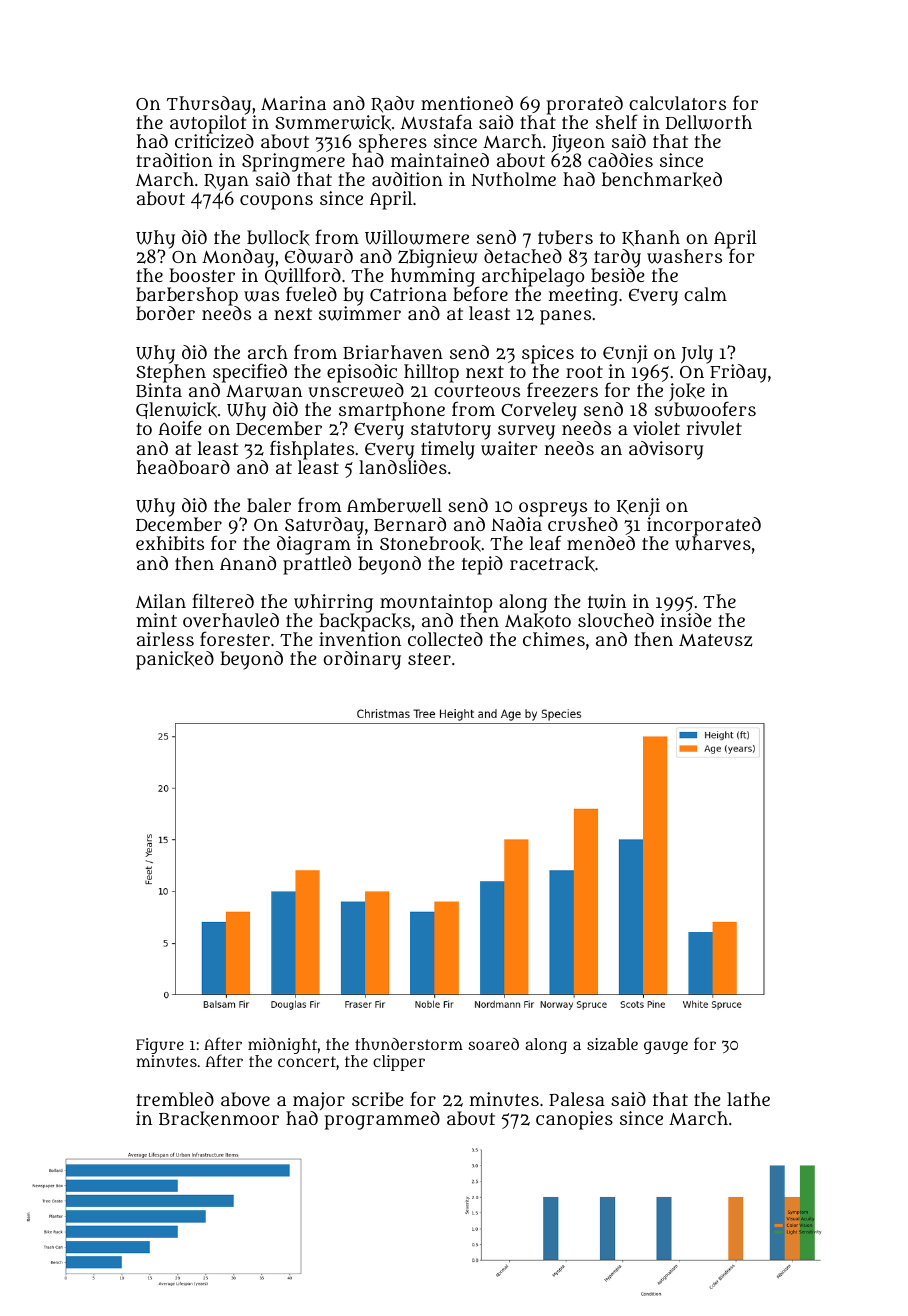 This page has width=908, height=1316. I want to click on baler, so click(269, 505).
